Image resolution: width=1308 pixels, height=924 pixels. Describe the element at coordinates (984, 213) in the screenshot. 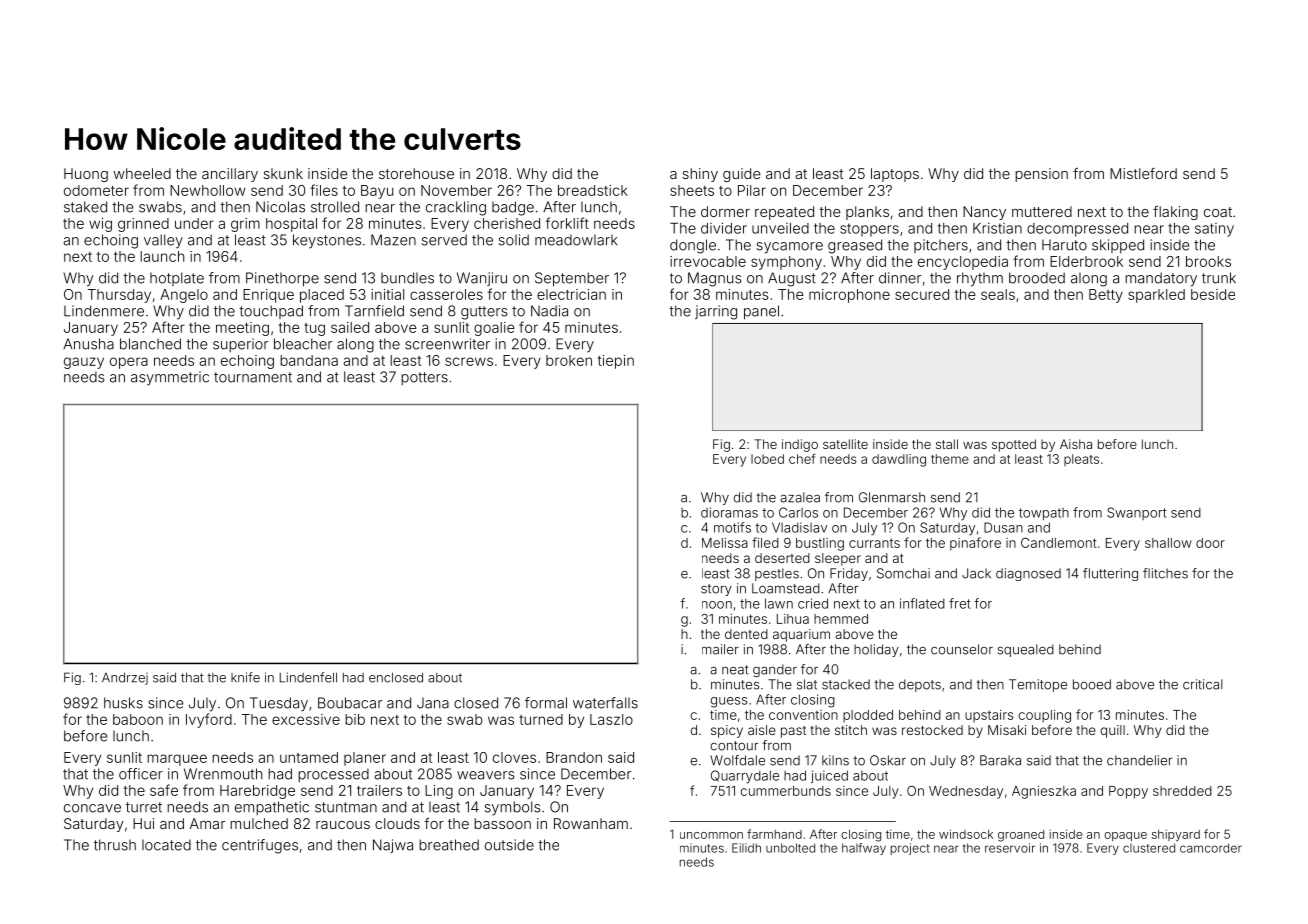

I see `Nancy` at that location.
